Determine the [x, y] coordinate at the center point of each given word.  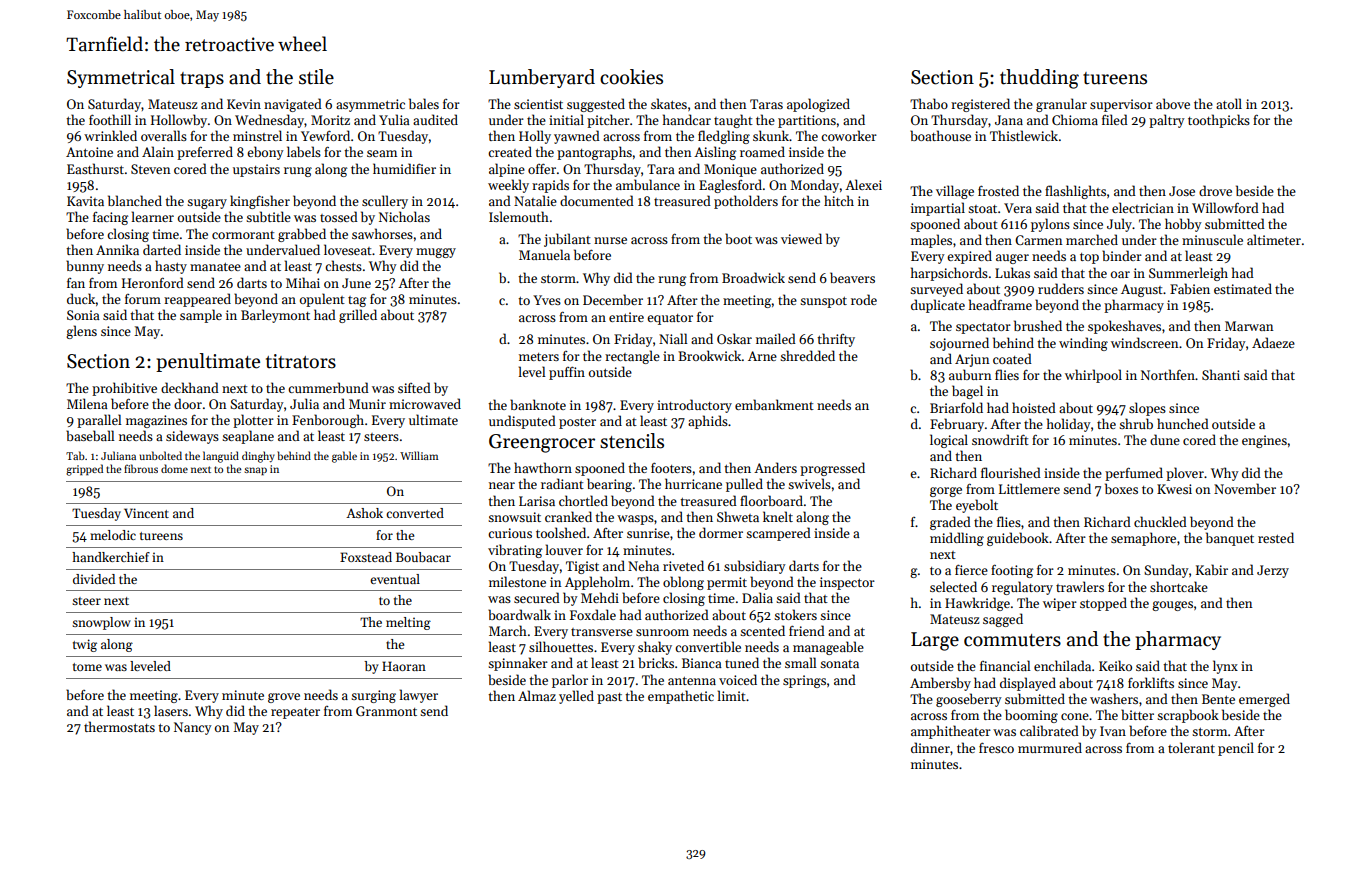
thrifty [836, 340]
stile [316, 77]
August [1142, 290]
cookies [631, 77]
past [609, 698]
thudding [1039, 79]
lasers [171, 710]
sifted [414, 387]
